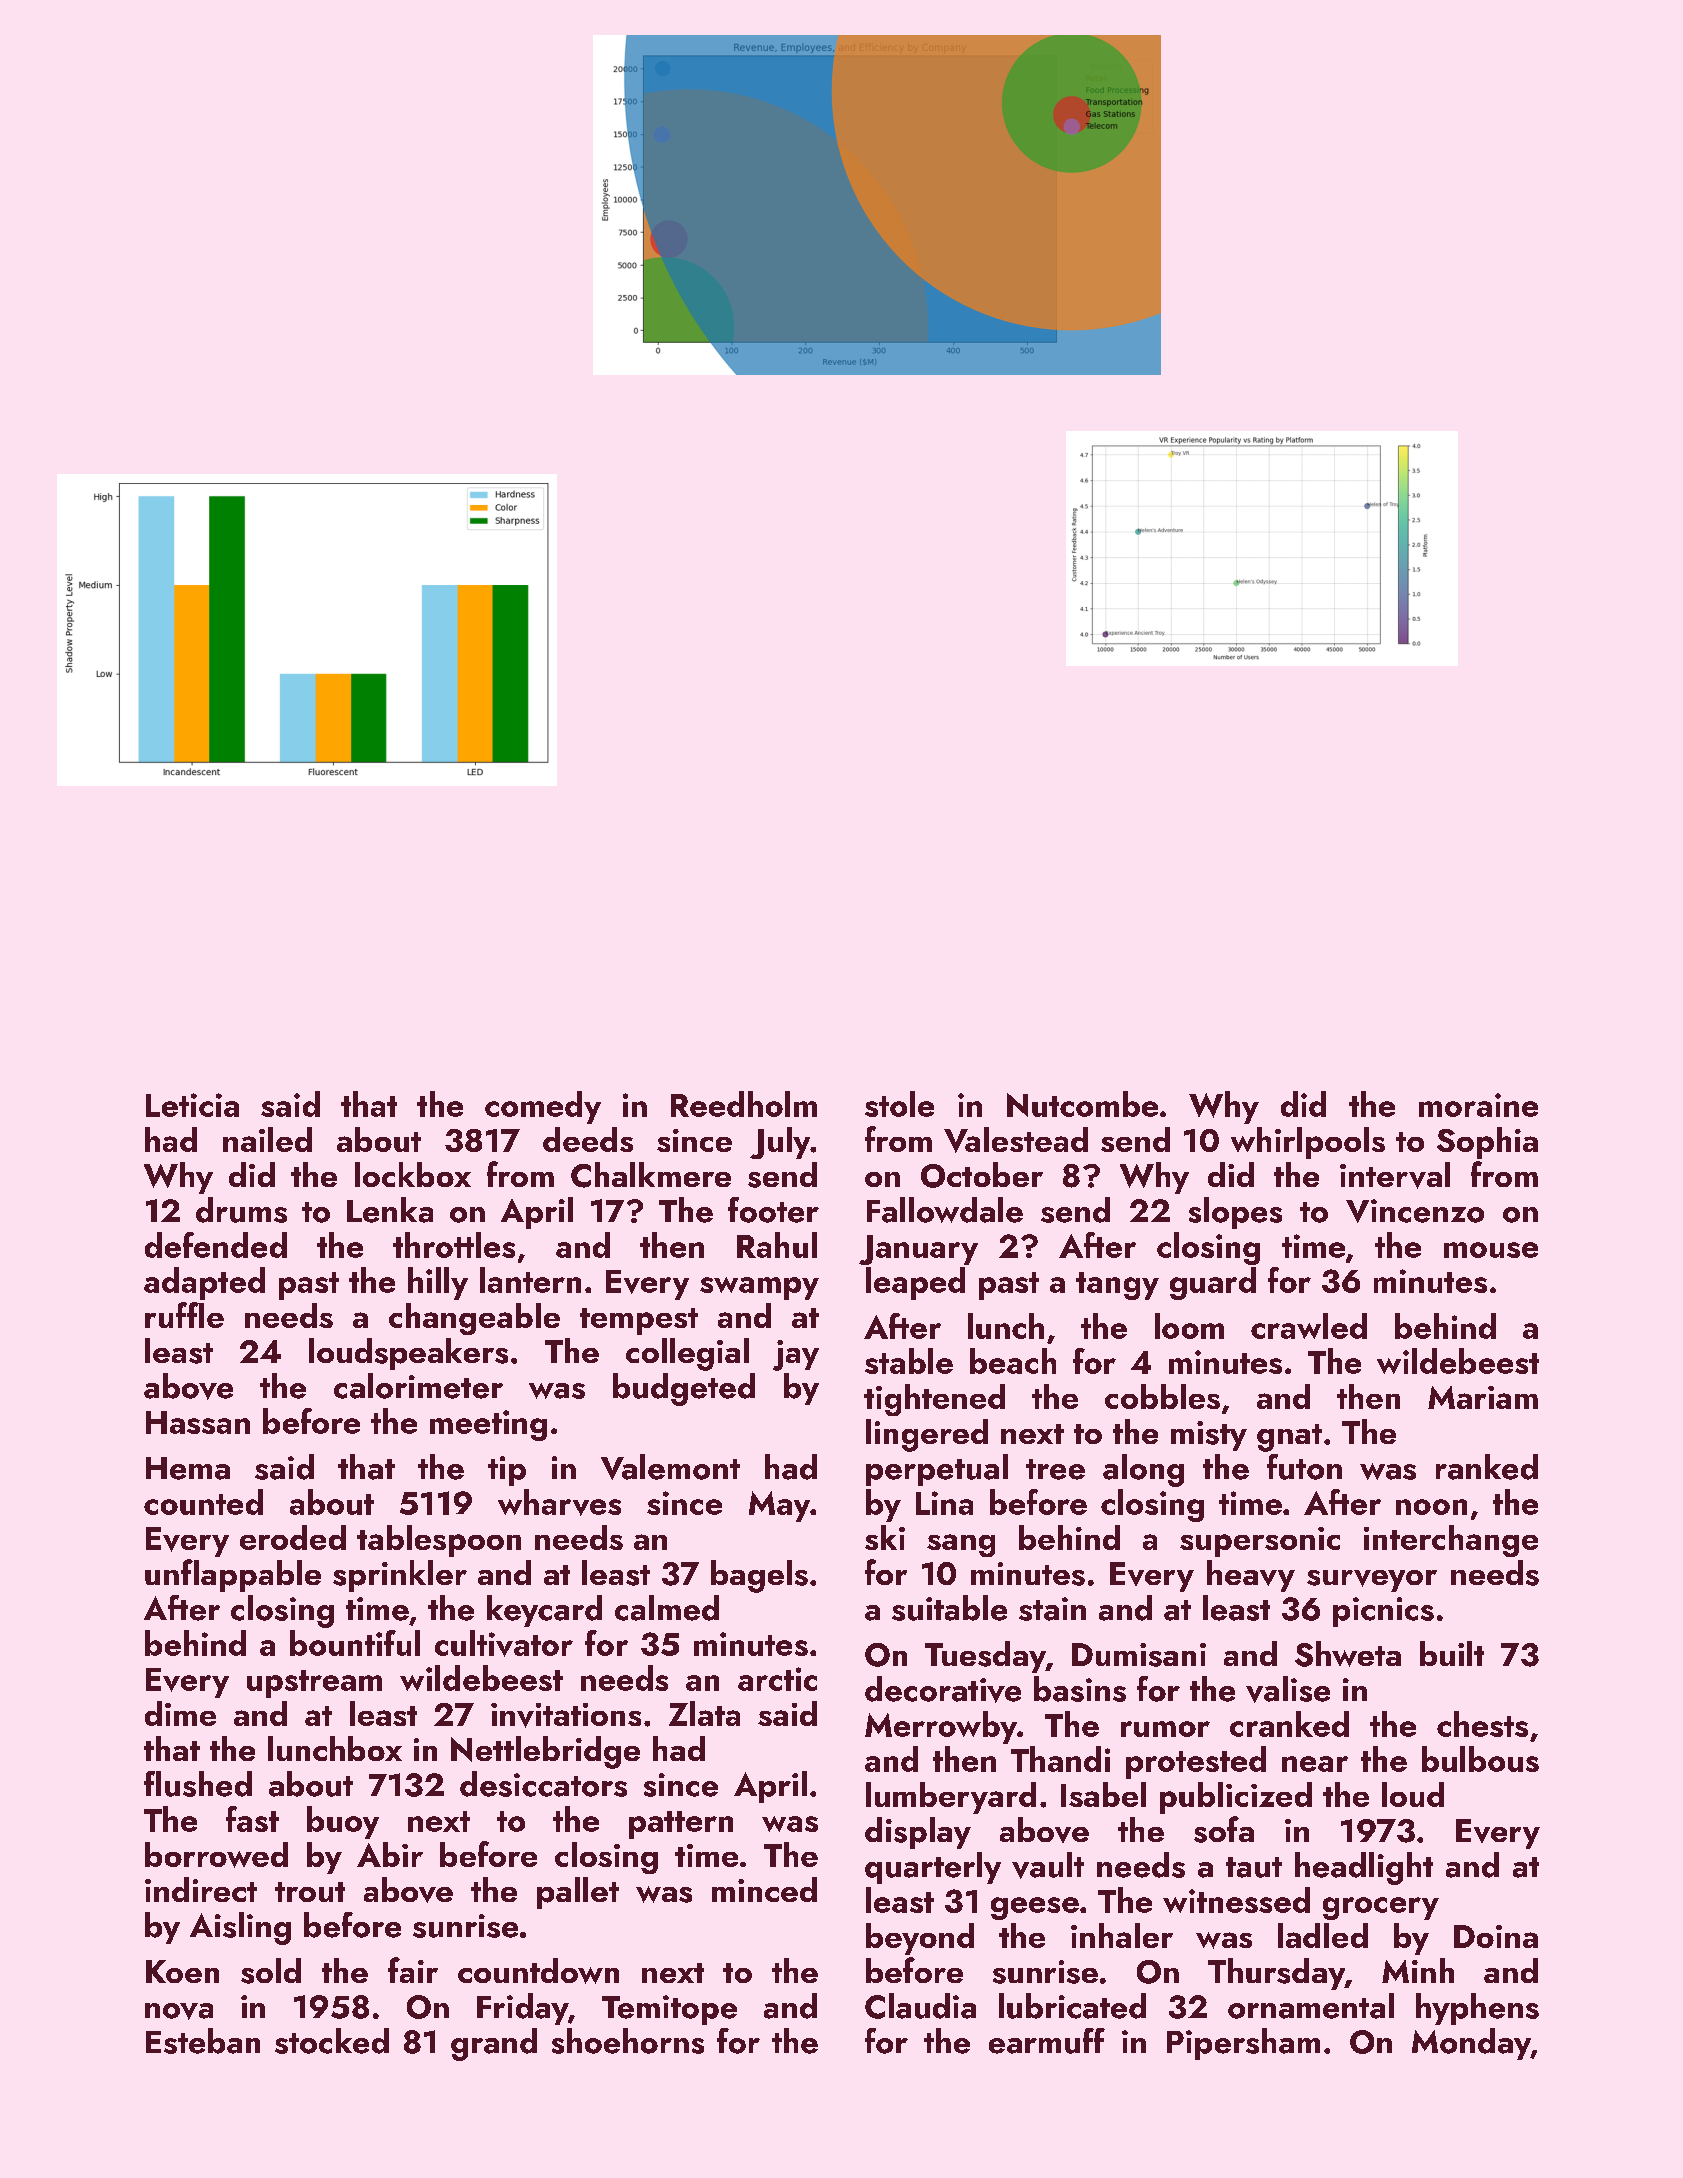 The height and width of the image is (2178, 1683). Describe the element at coordinates (192, 1105) in the image. I see `Leticia` at that location.
